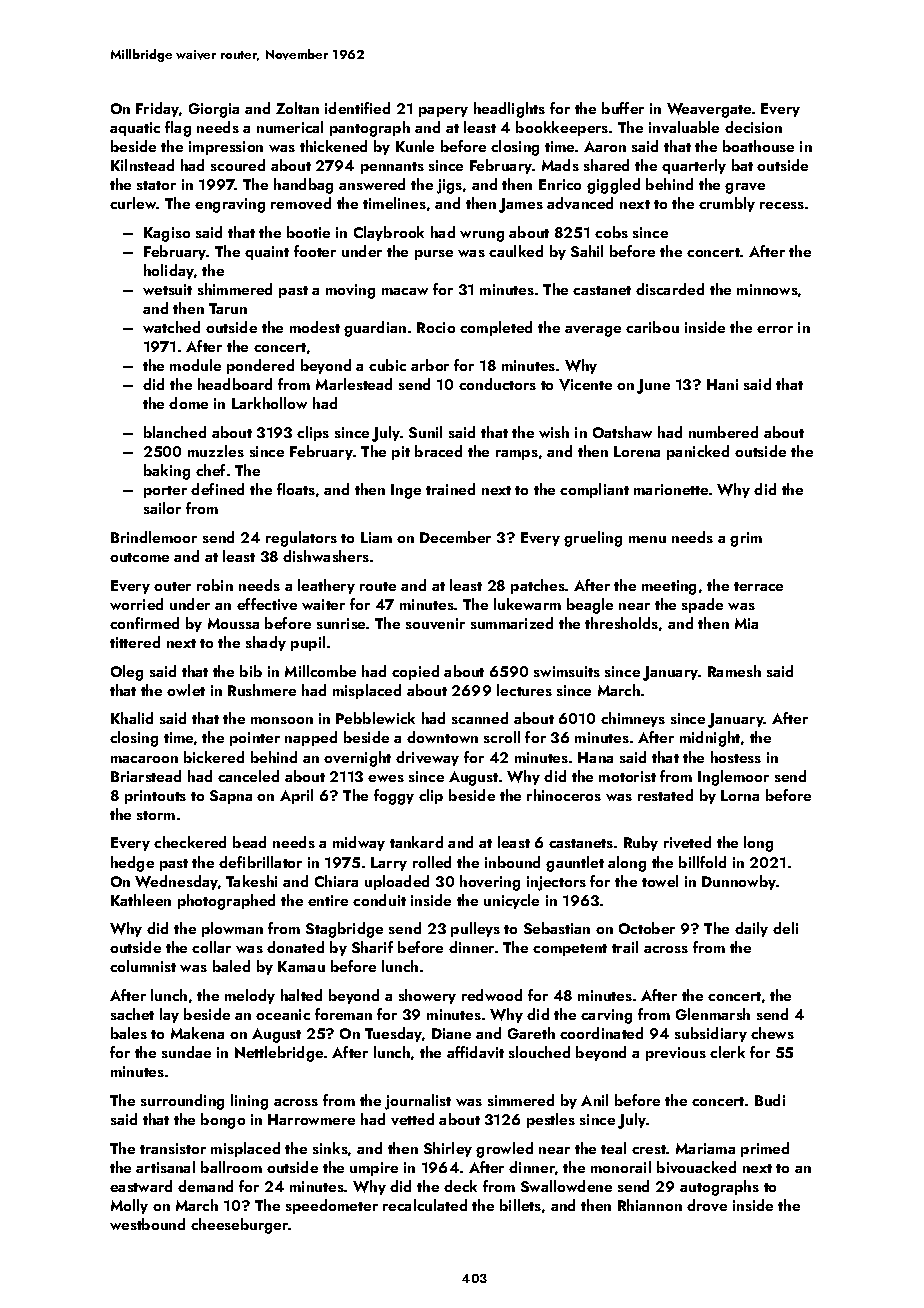 This screenshot has height=1308, width=924. Describe the element at coordinates (633, 719) in the screenshot. I see `chimneys` at that location.
